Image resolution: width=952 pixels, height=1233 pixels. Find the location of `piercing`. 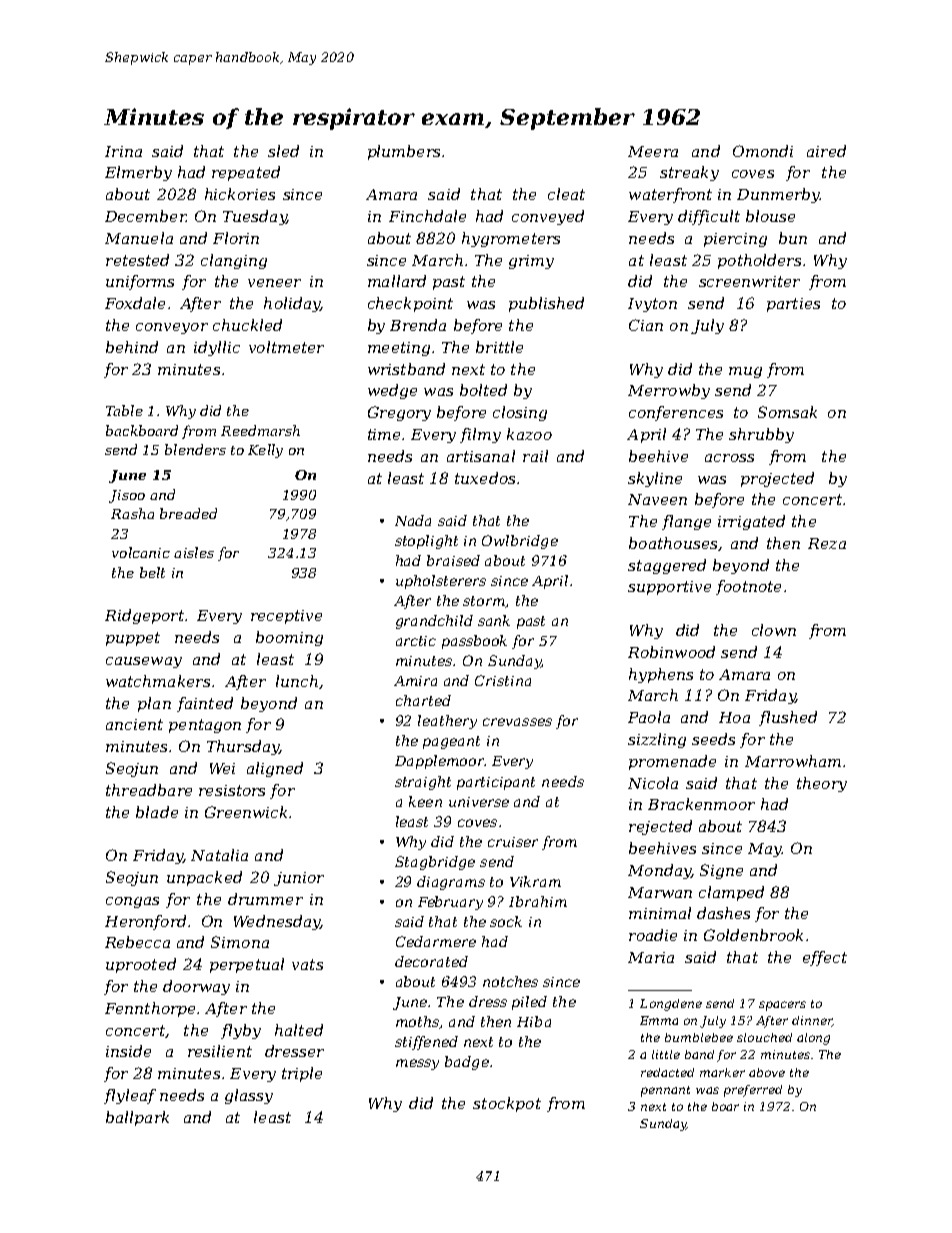

piercing is located at coordinates (735, 240).
